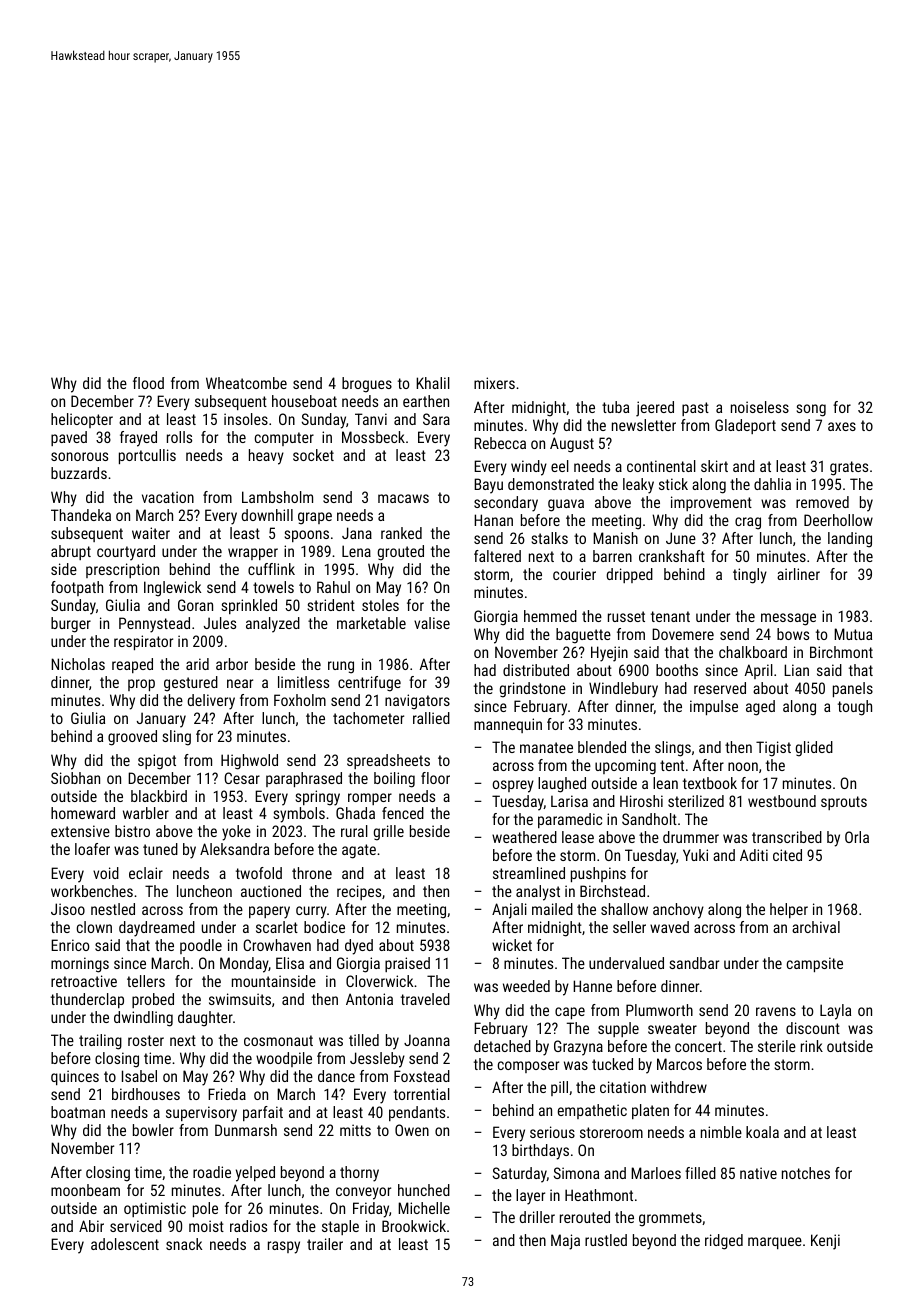 This document has width=924, height=1308. What do you see at coordinates (78, 664) in the document?
I see `Nicholas` at bounding box center [78, 664].
